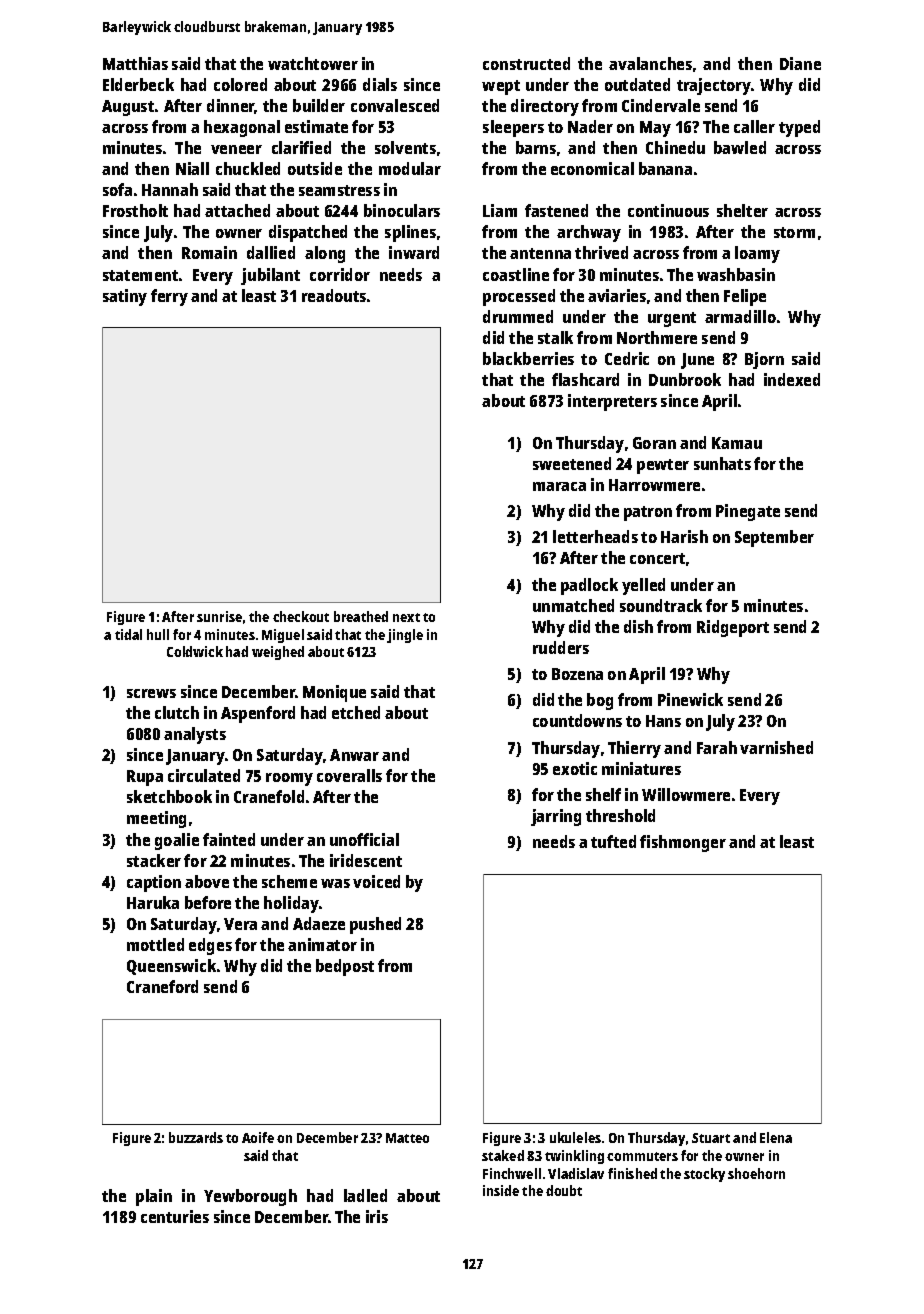  I want to click on iris, so click(377, 1216).
